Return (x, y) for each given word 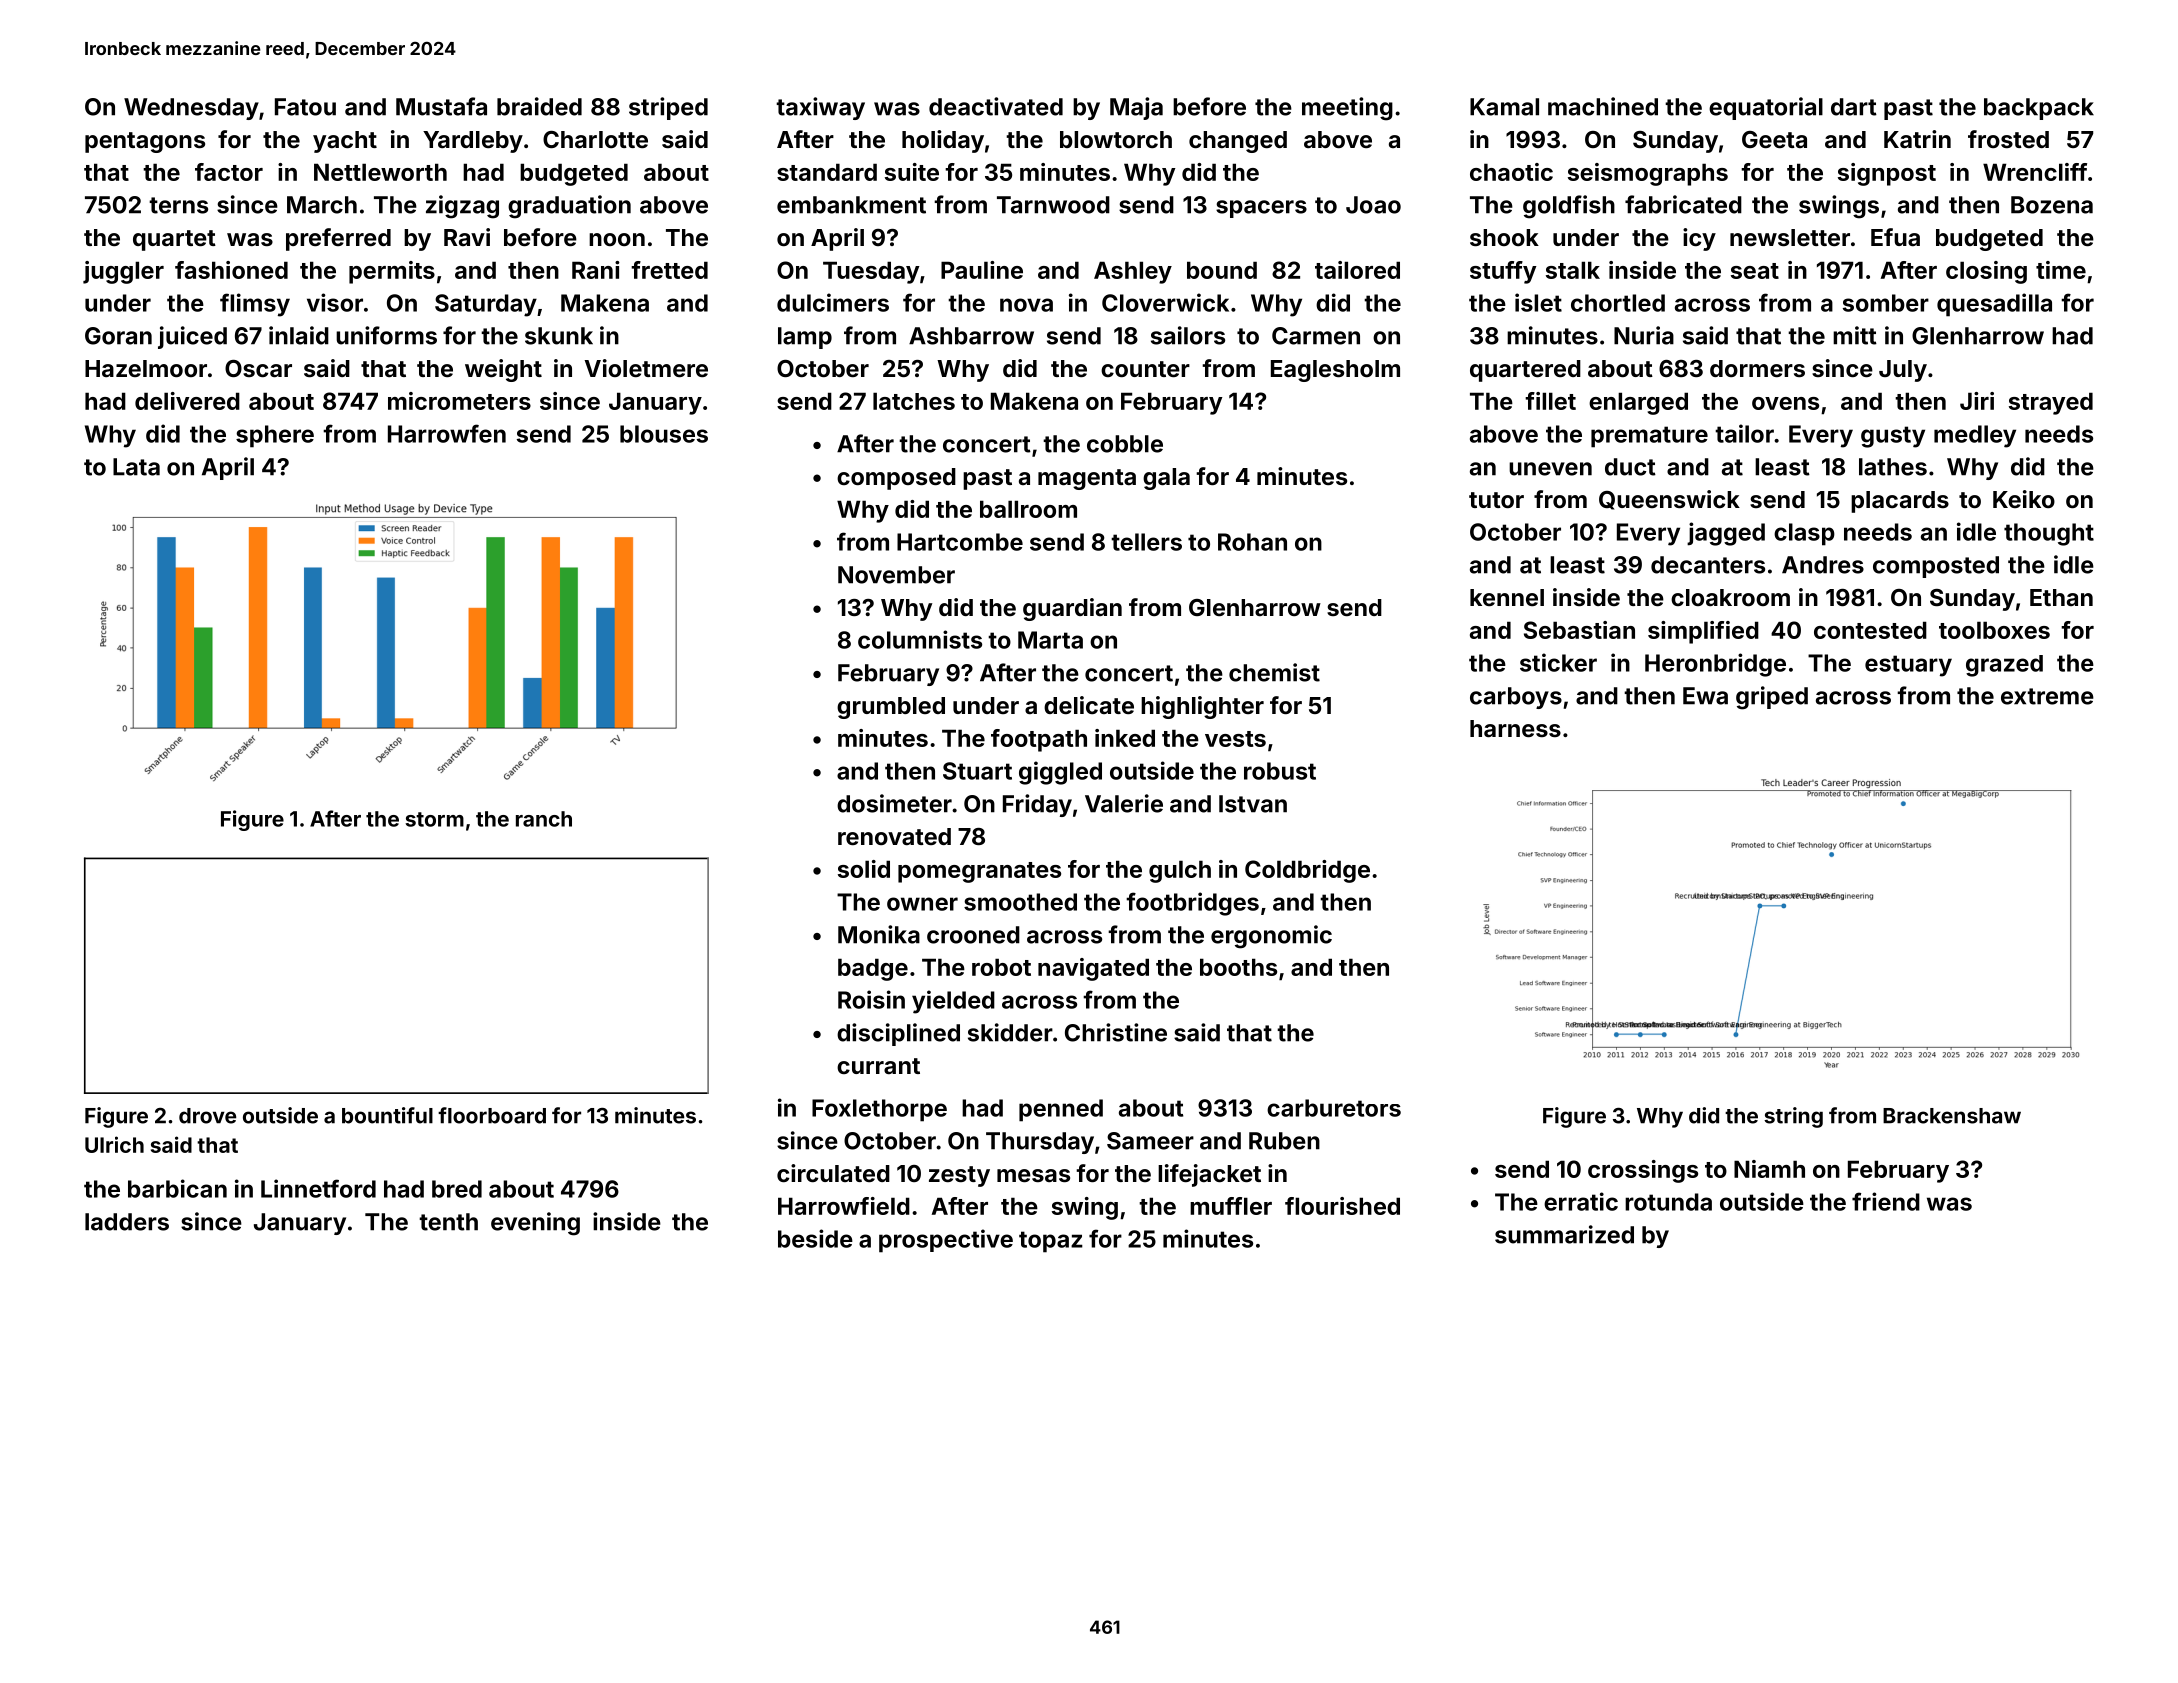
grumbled (891, 708)
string (1793, 1117)
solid (864, 869)
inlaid (299, 335)
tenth (448, 1222)
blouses (664, 434)
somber (1886, 303)
